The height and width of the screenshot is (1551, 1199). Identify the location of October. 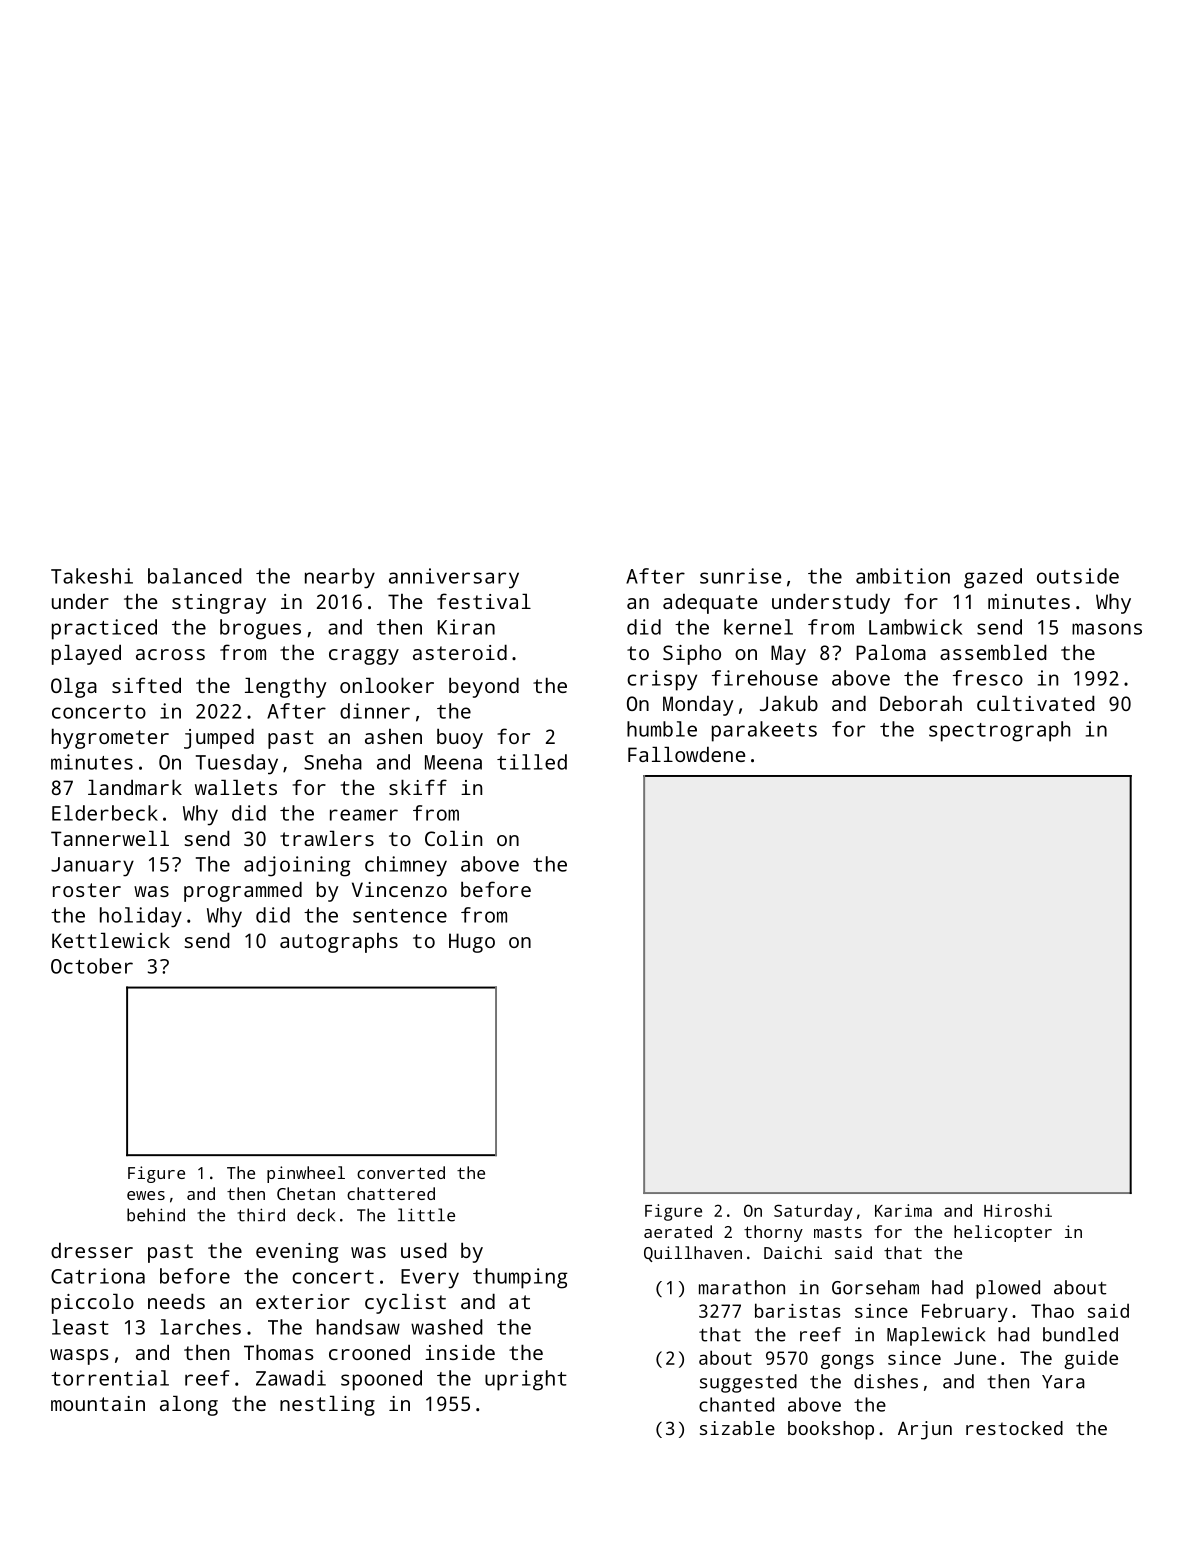
(92, 966).
